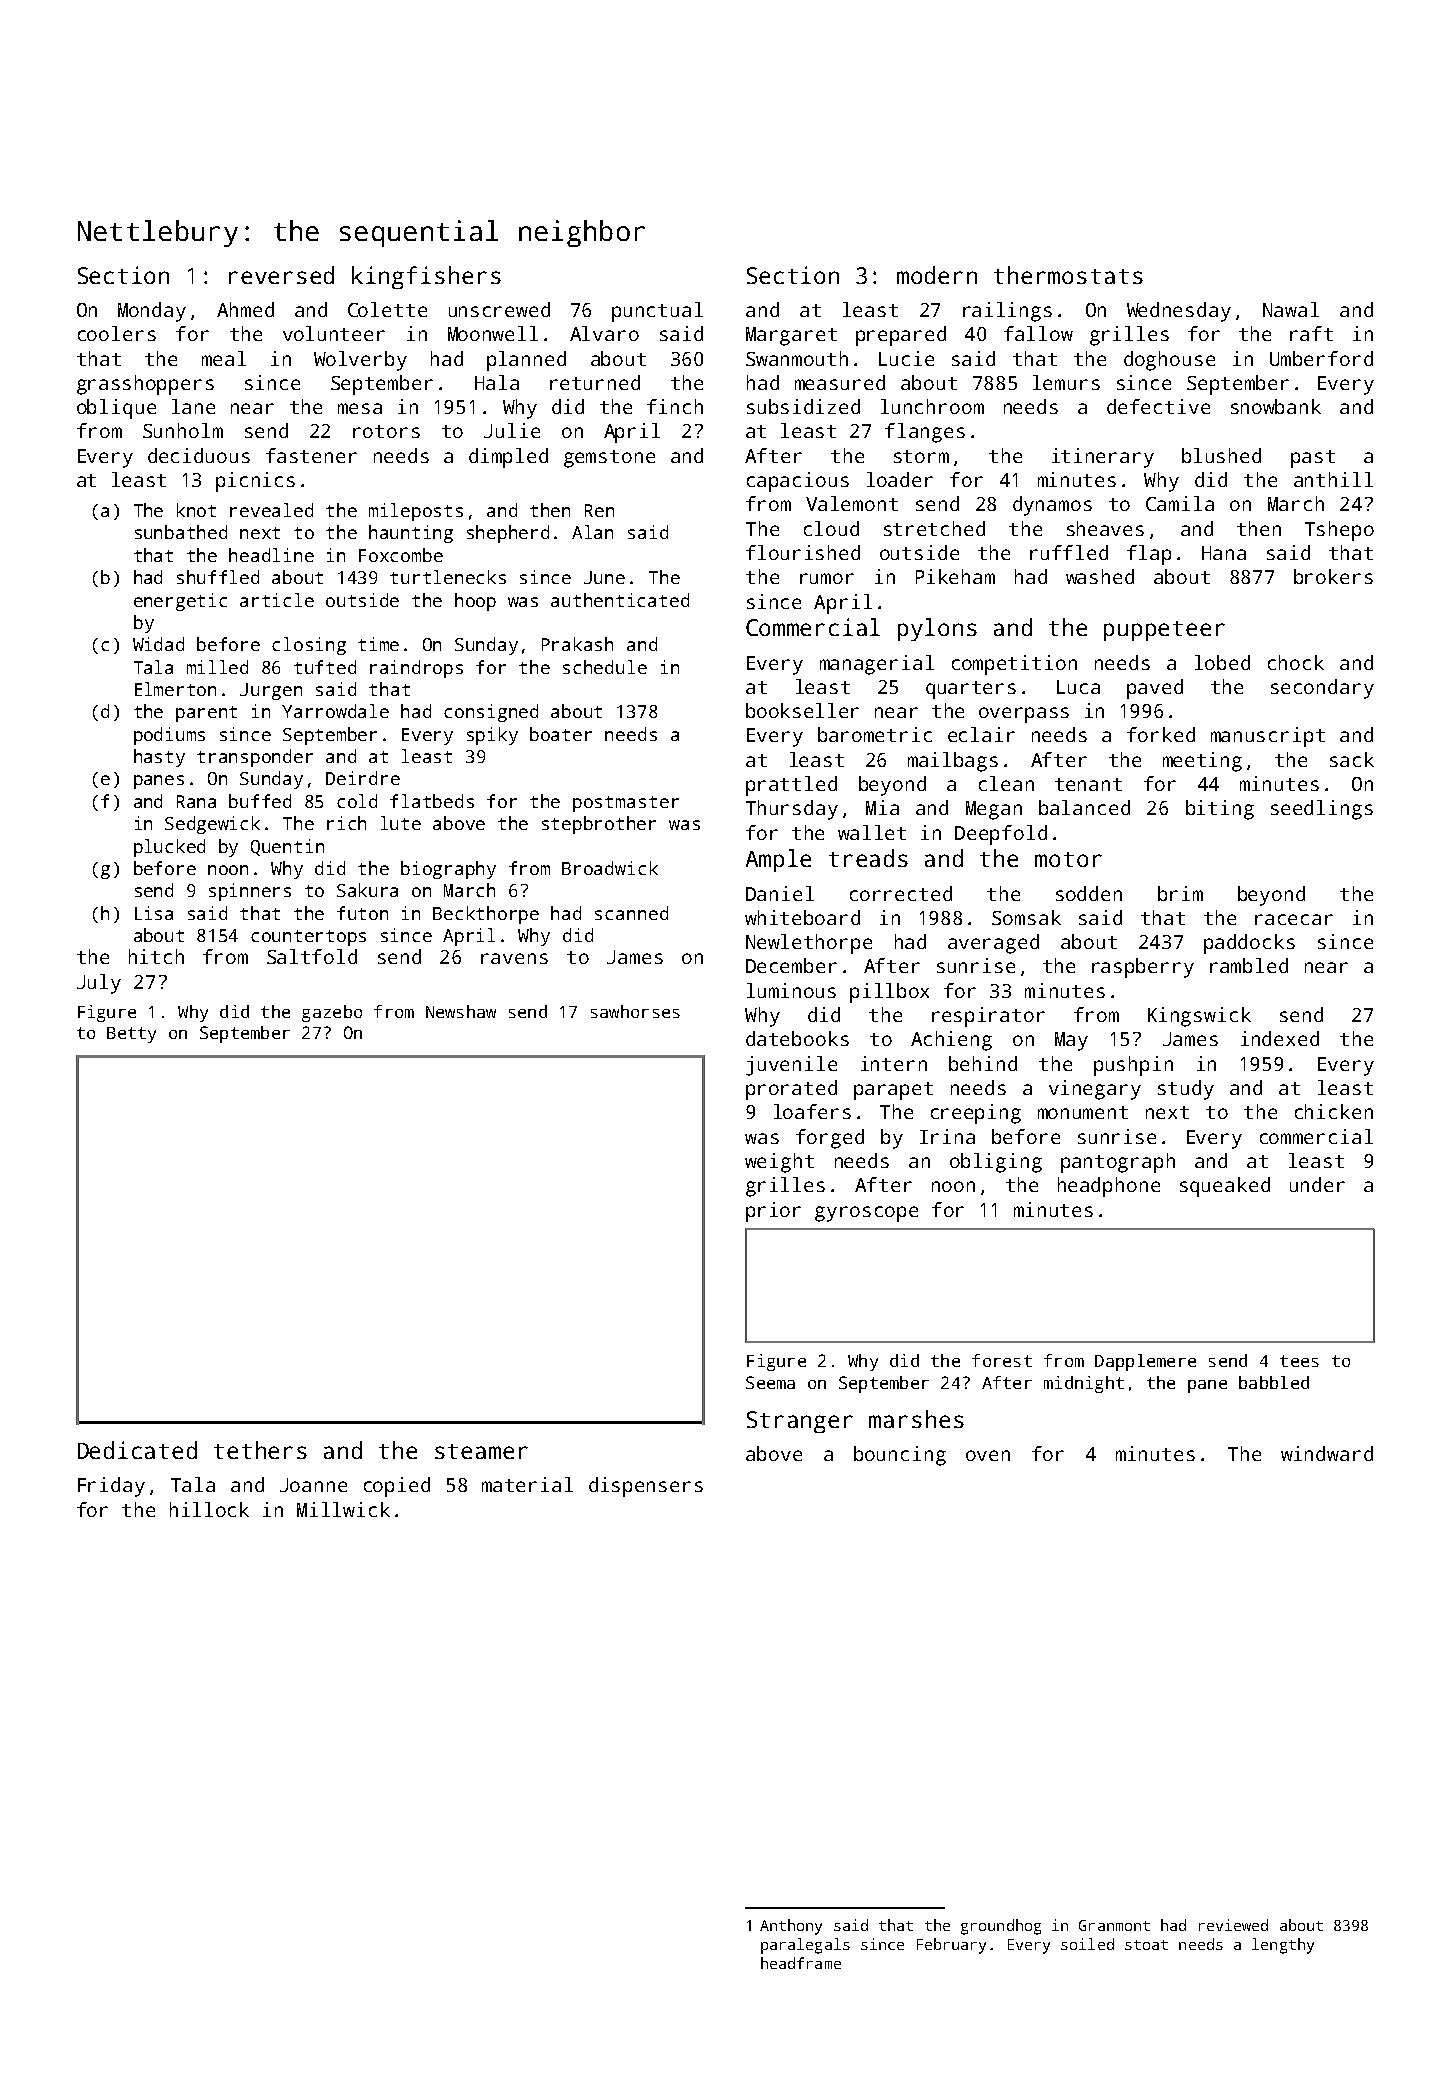 This screenshot has height=2100, width=1450. What do you see at coordinates (281, 275) in the screenshot?
I see `reversed` at bounding box center [281, 275].
